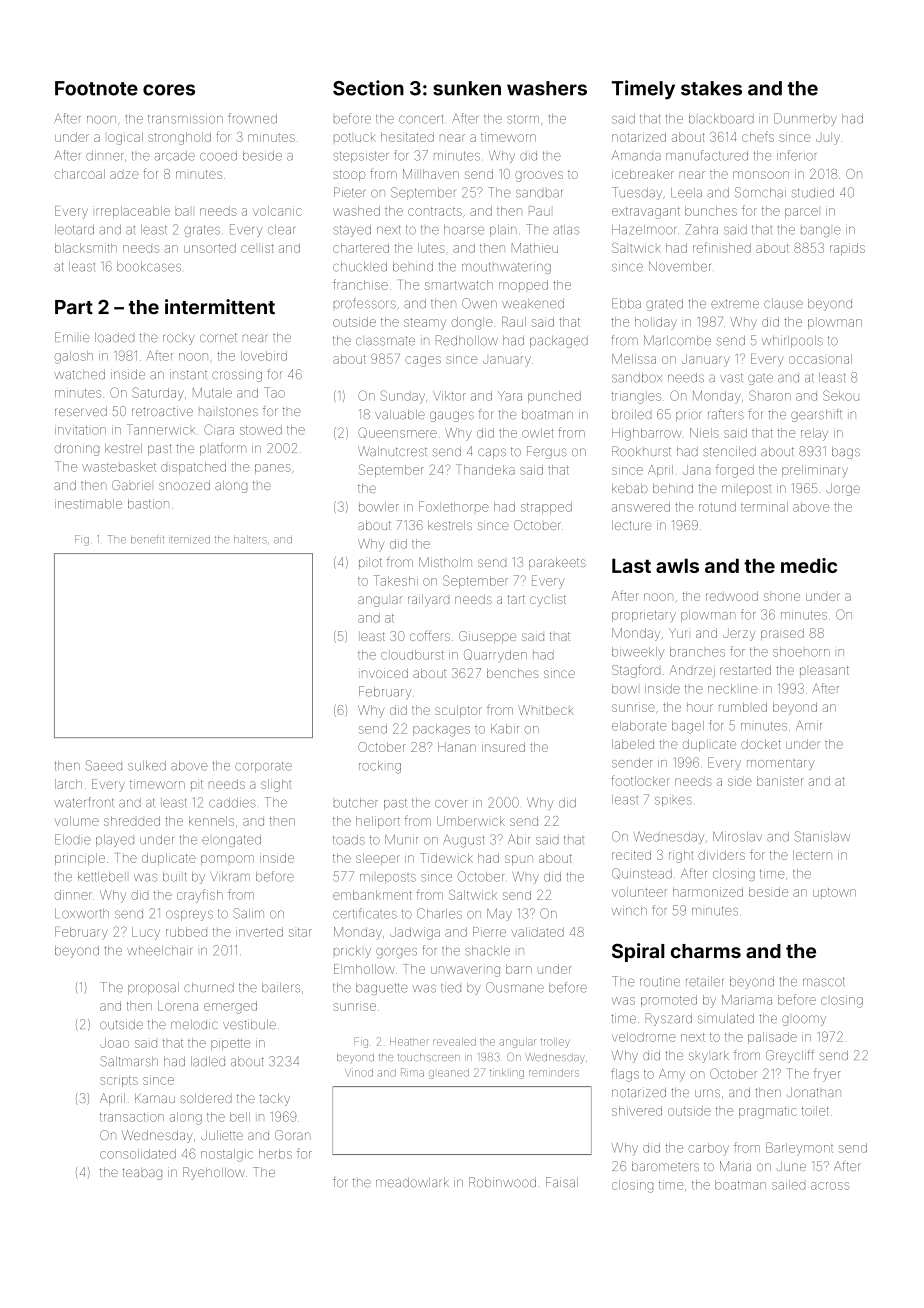  What do you see at coordinates (637, 378) in the screenshot?
I see `sandbox` at bounding box center [637, 378].
